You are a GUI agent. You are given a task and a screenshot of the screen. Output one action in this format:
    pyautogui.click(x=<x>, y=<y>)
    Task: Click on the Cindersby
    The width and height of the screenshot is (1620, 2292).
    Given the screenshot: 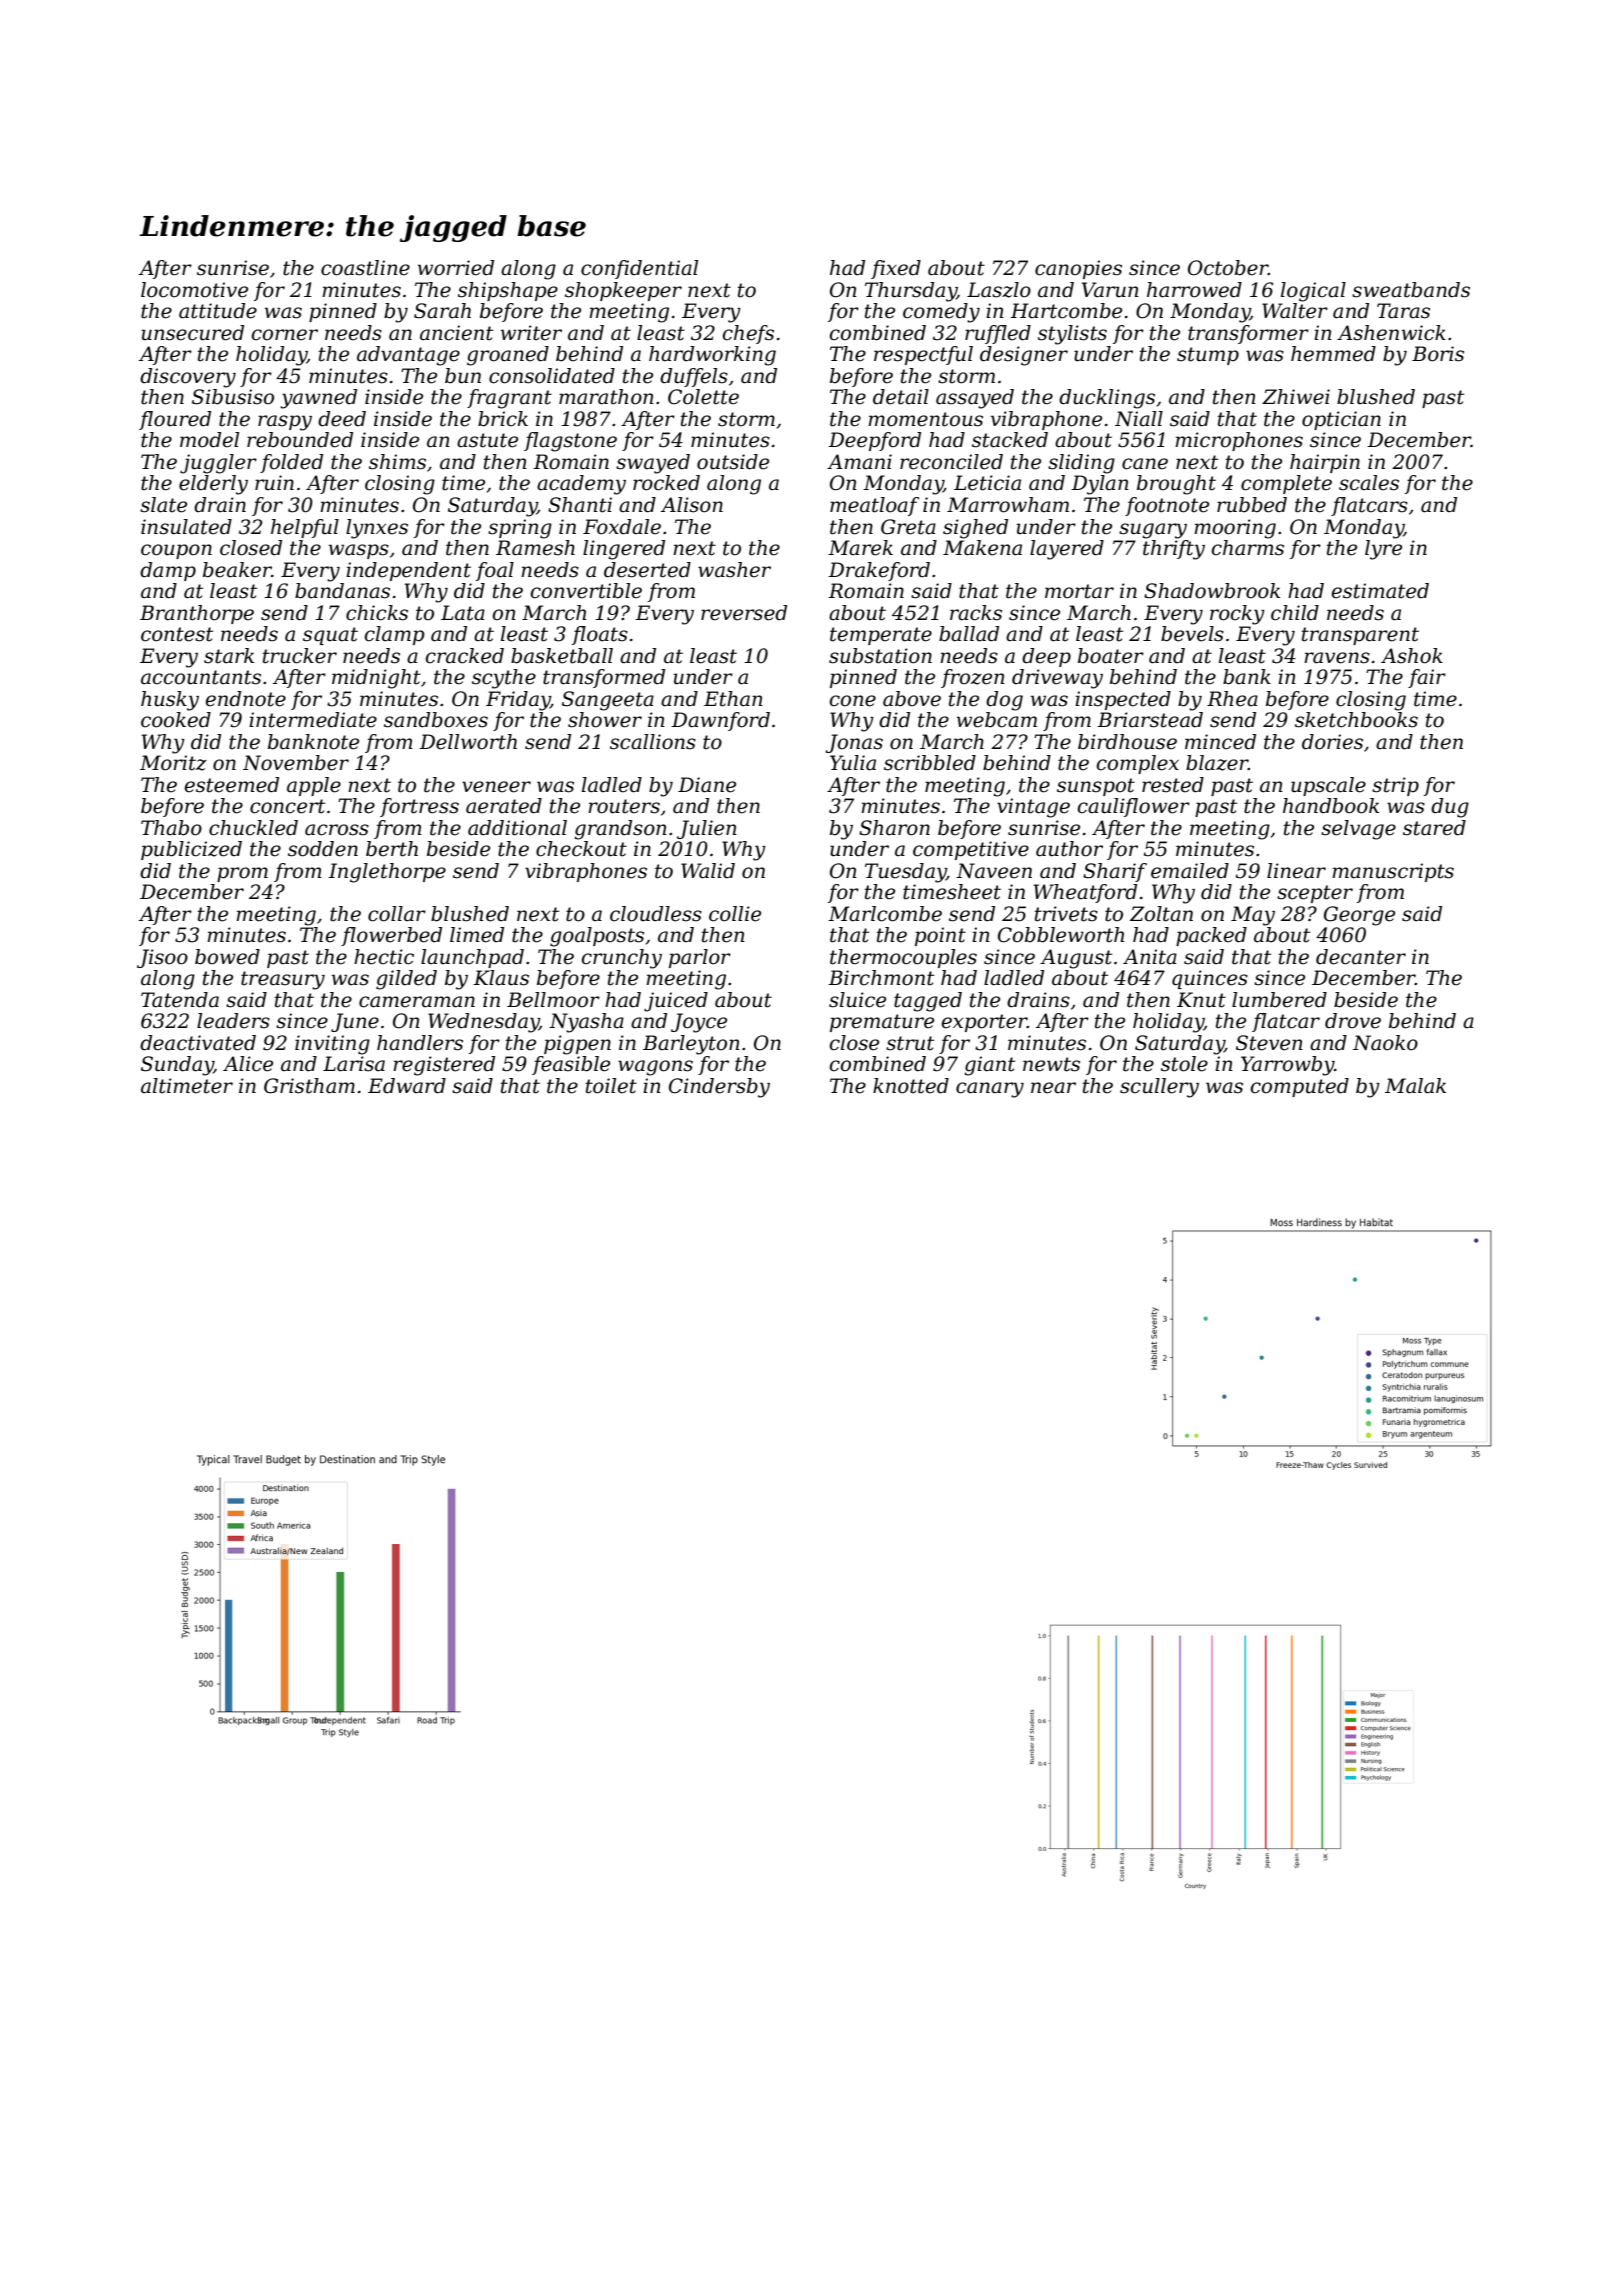 What is the action you would take?
    pyautogui.click(x=719, y=1088)
